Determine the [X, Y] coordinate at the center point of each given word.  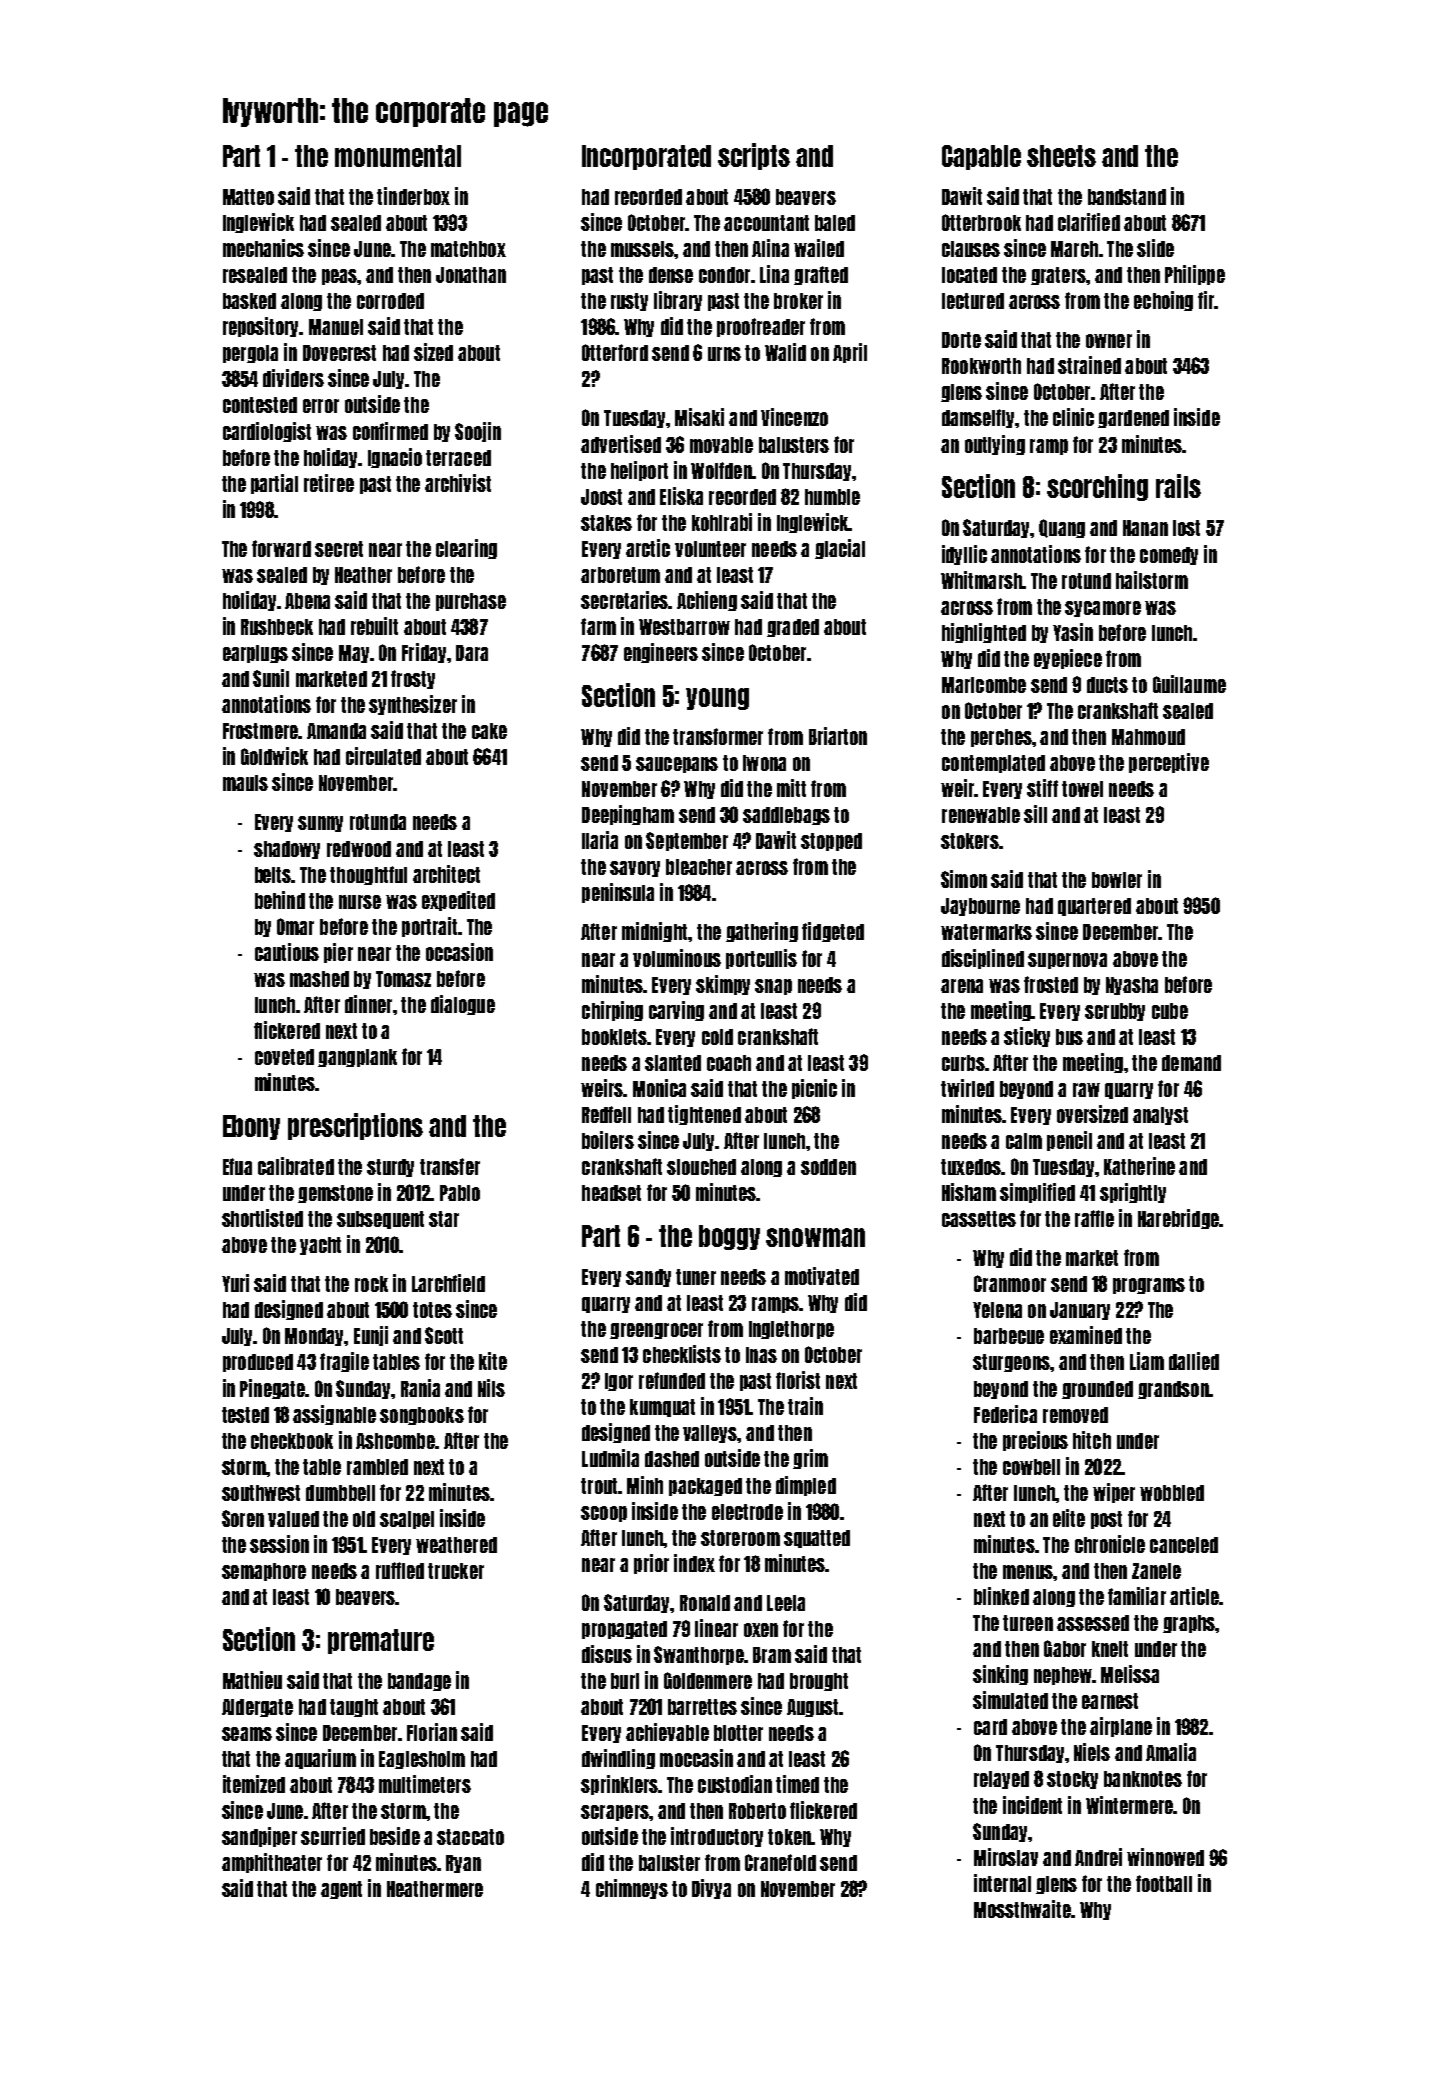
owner [1109, 341]
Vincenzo [794, 417]
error [321, 406]
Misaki [699, 417]
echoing [1163, 301]
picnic [814, 1089]
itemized [254, 1784]
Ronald [705, 1603]
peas [339, 277]
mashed [319, 979]
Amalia [1171, 1752]
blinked [1001, 1596]
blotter [738, 1733]
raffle [1094, 1218]
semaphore [264, 1572]
